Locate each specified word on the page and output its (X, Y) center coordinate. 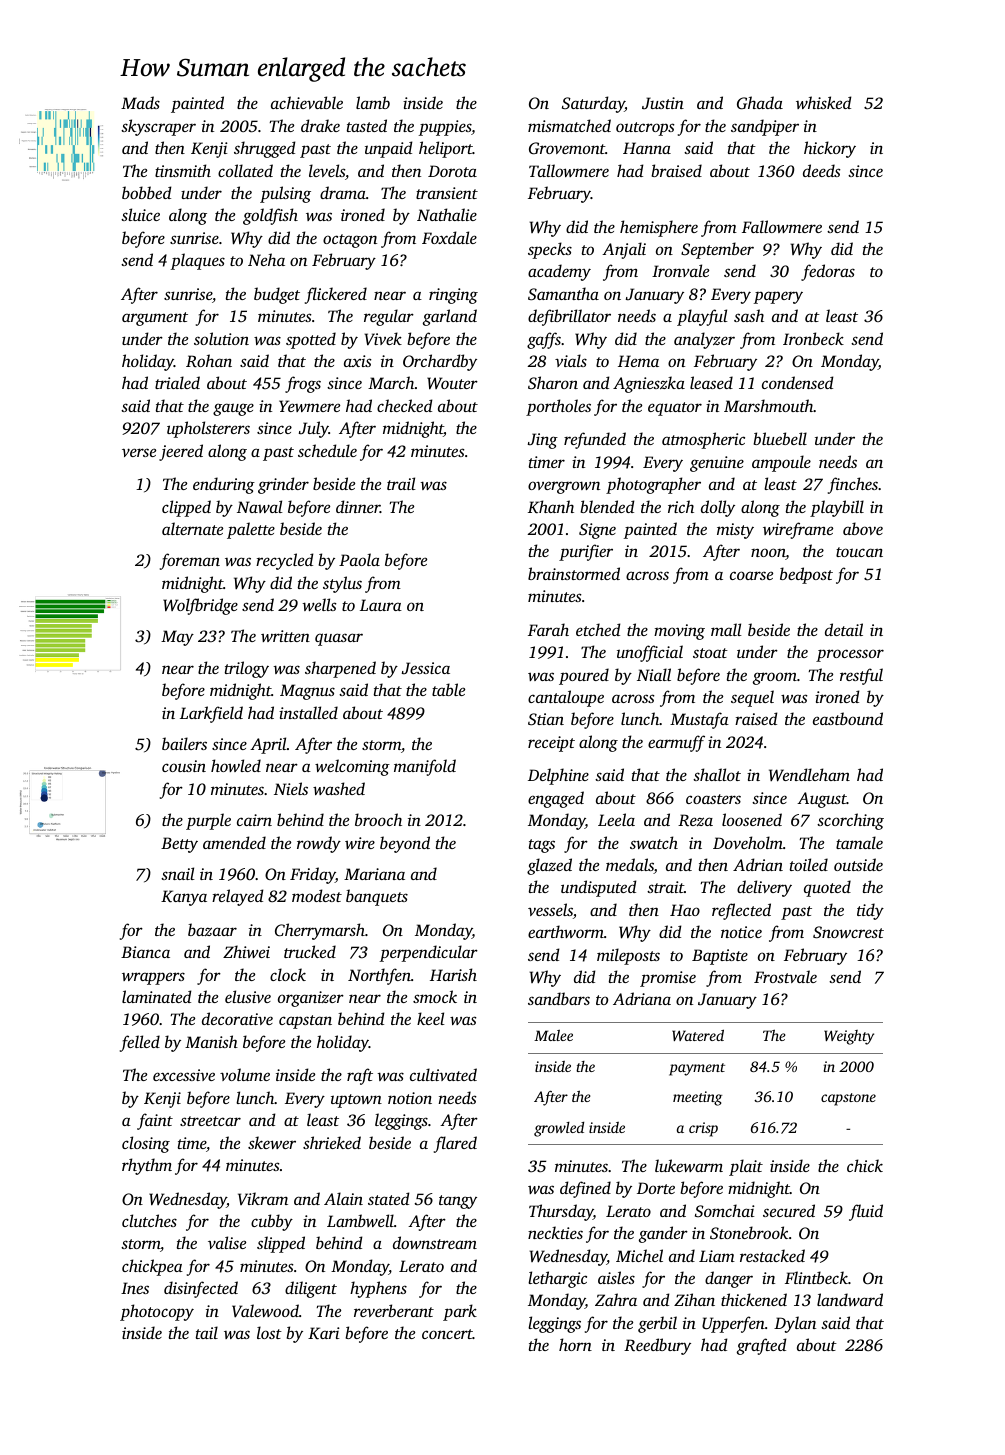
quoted (827, 888)
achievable (307, 102)
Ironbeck (813, 338)
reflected (741, 911)
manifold (425, 767)
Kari (324, 1333)
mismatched (569, 125)
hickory (830, 149)
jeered (181, 452)
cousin (184, 766)
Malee (553, 1035)
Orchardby (440, 362)
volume (245, 1074)
